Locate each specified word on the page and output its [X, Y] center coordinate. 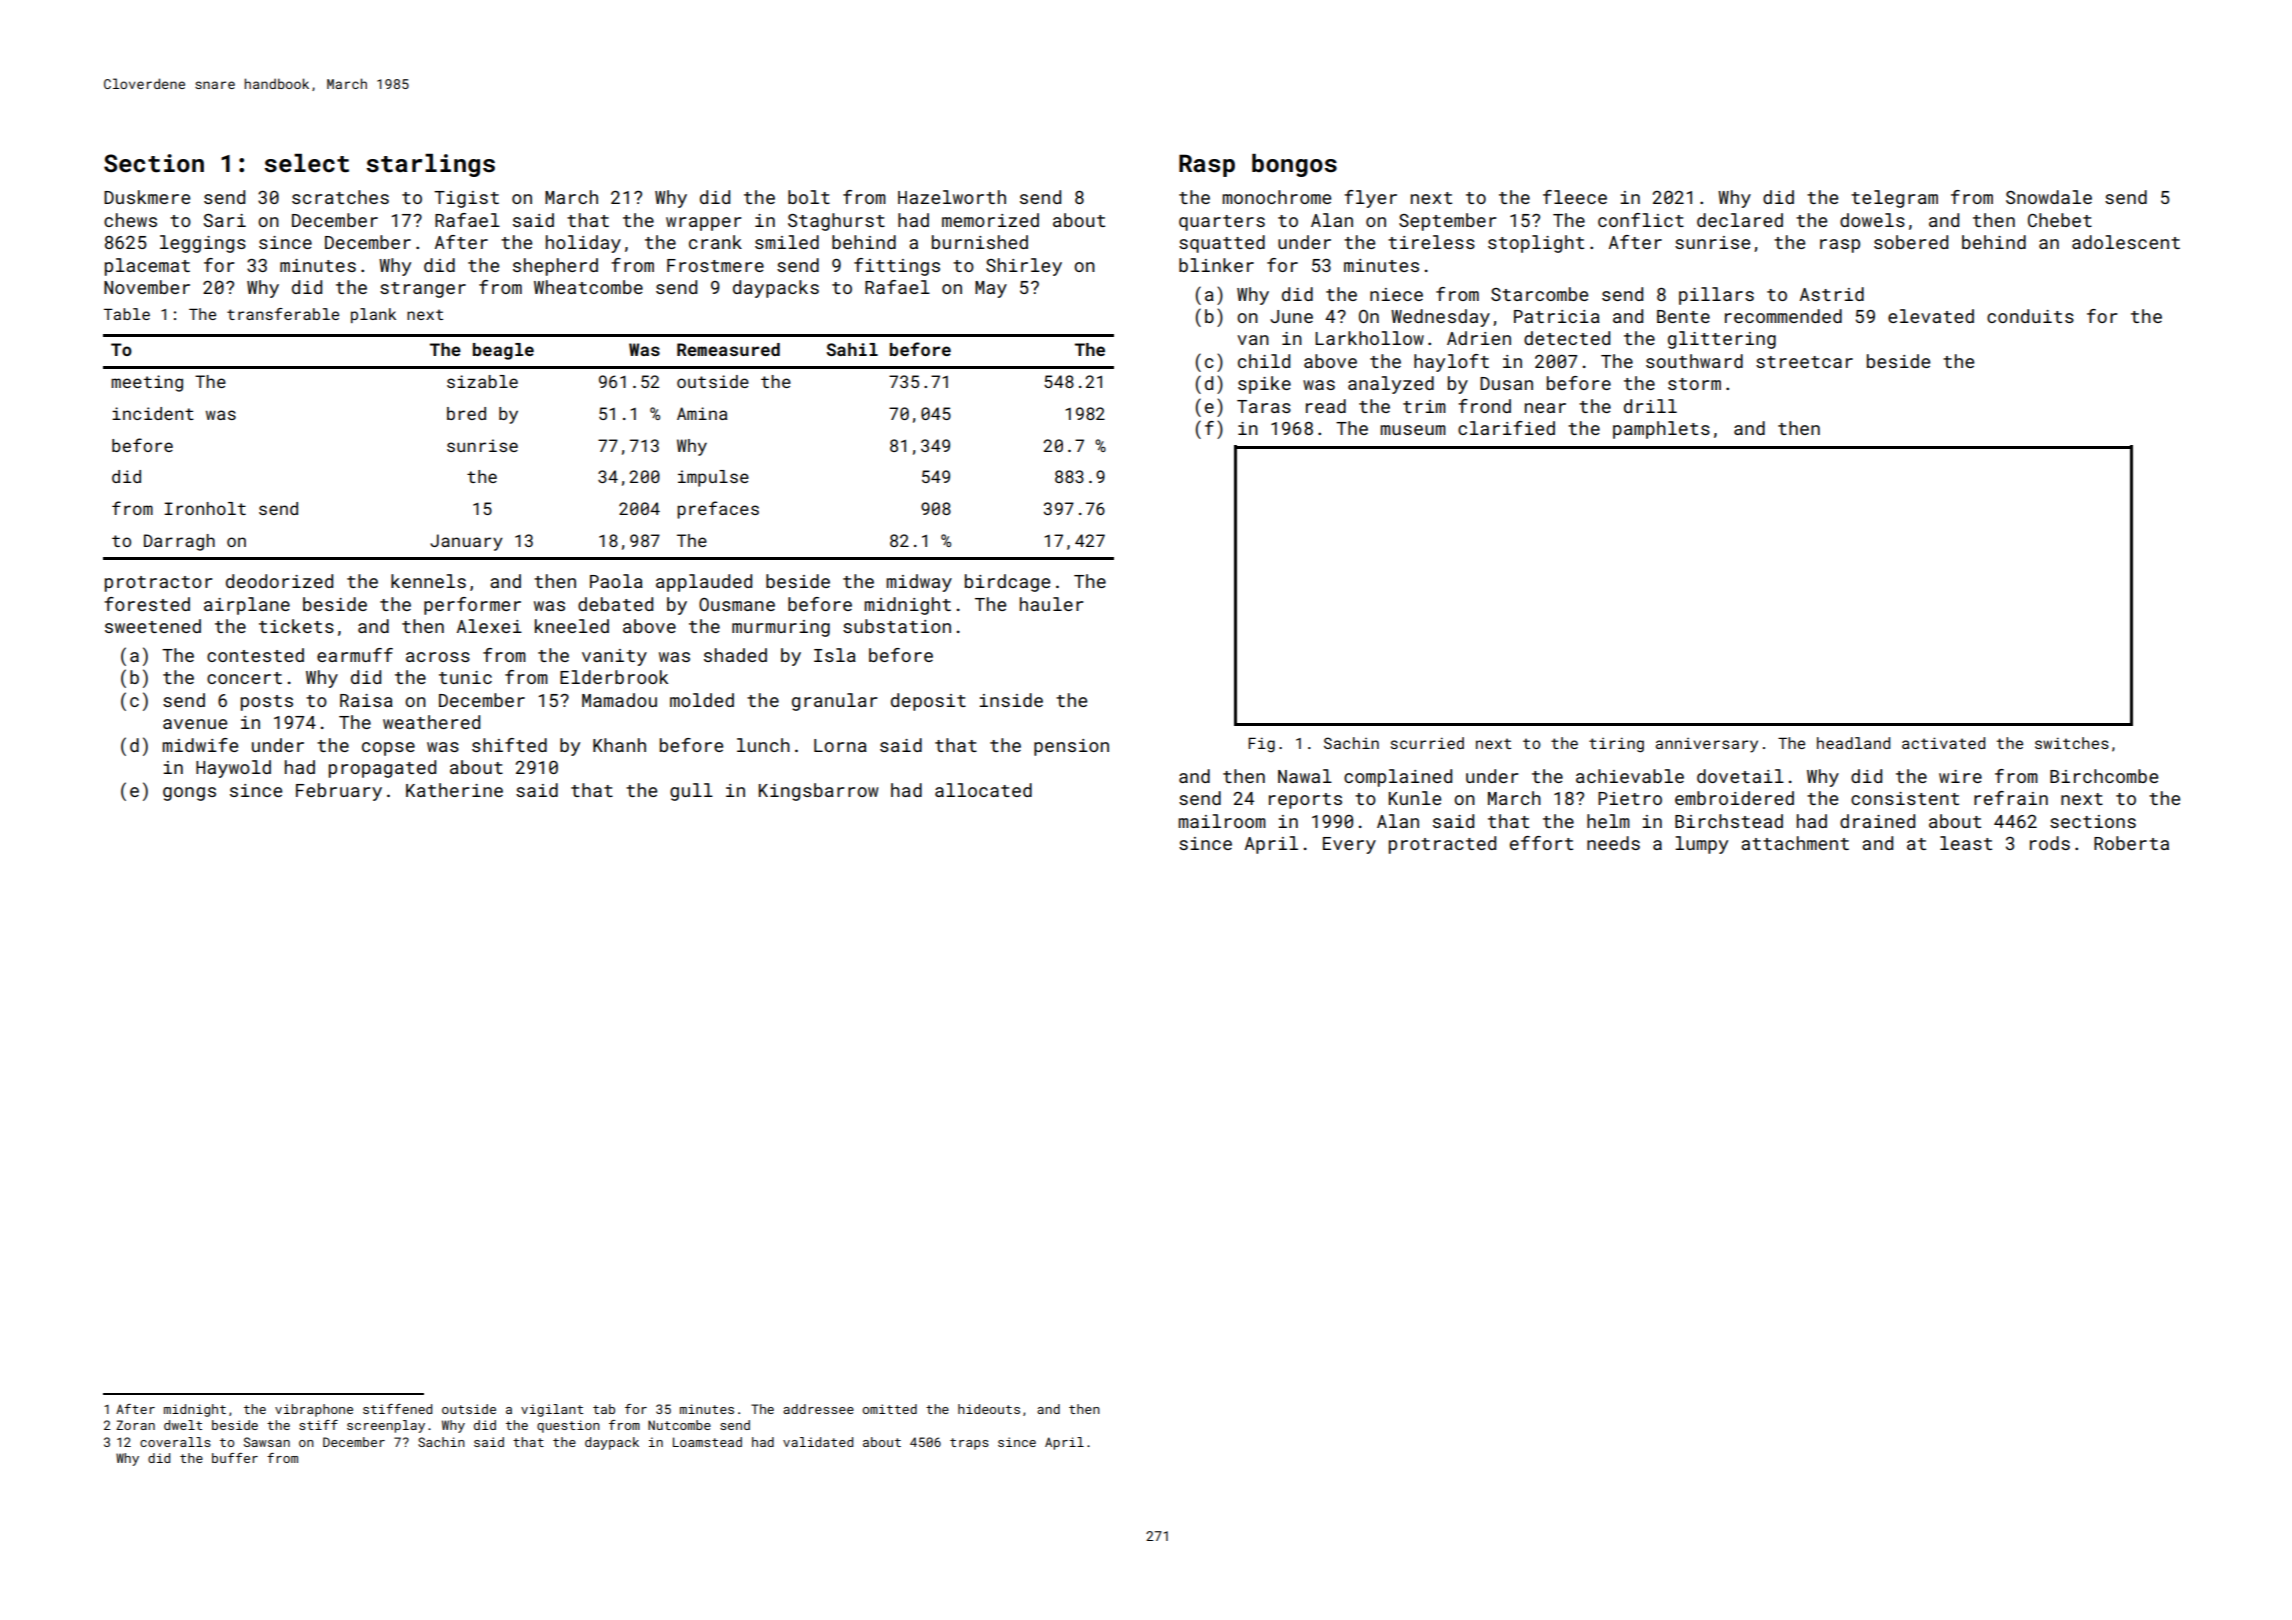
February [339, 792]
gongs [189, 794]
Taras [1264, 406]
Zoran [135, 1425]
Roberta [2131, 843]
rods [2050, 843]
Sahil [852, 349]
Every [1349, 845]
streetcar [1804, 362]
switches [2072, 743]
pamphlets [1661, 430]
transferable [283, 314]
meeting [147, 383]
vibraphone [314, 1410]
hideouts [989, 1409]
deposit [928, 702]
